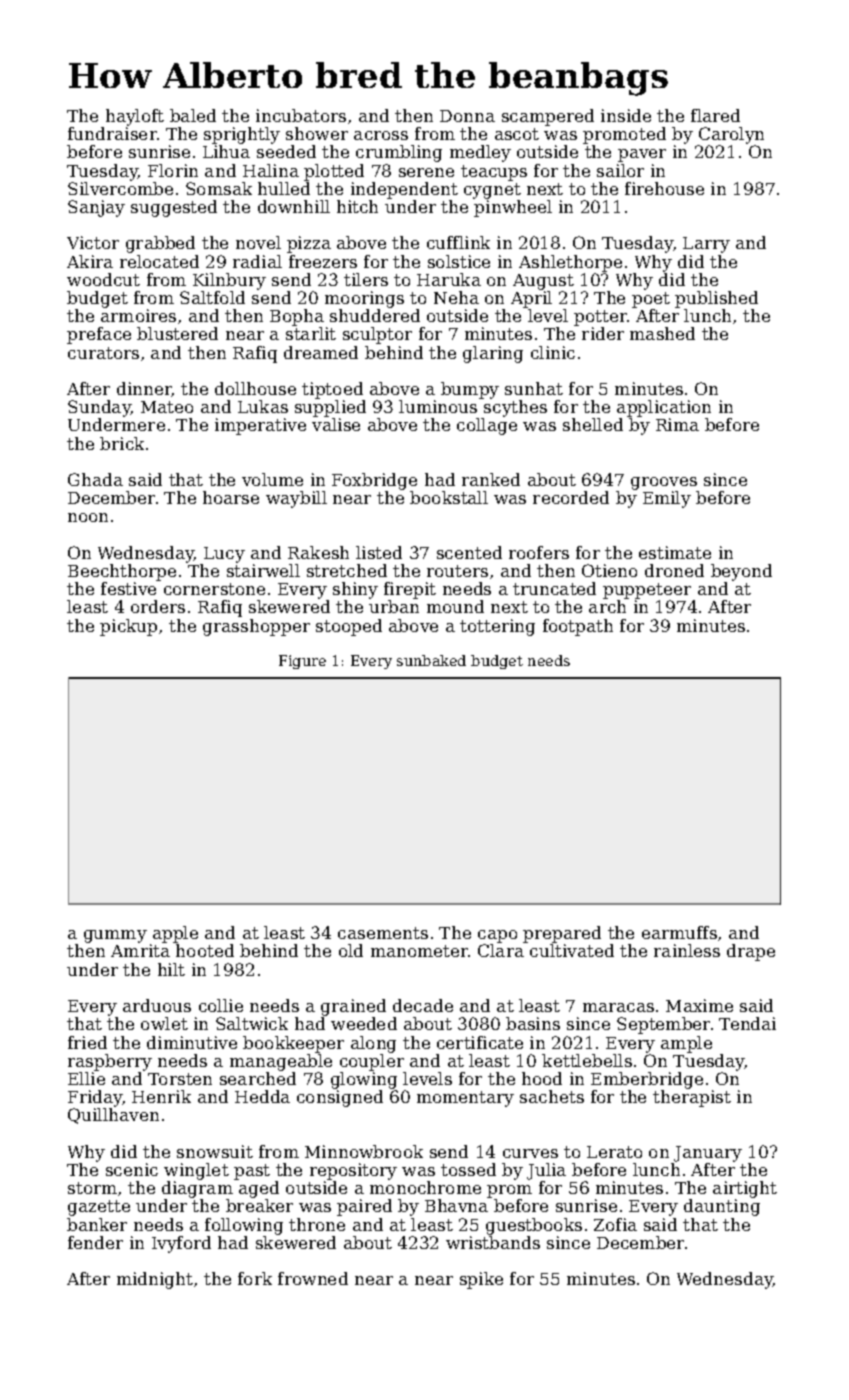  What do you see at coordinates (593, 424) in the document?
I see `shelled` at bounding box center [593, 424].
